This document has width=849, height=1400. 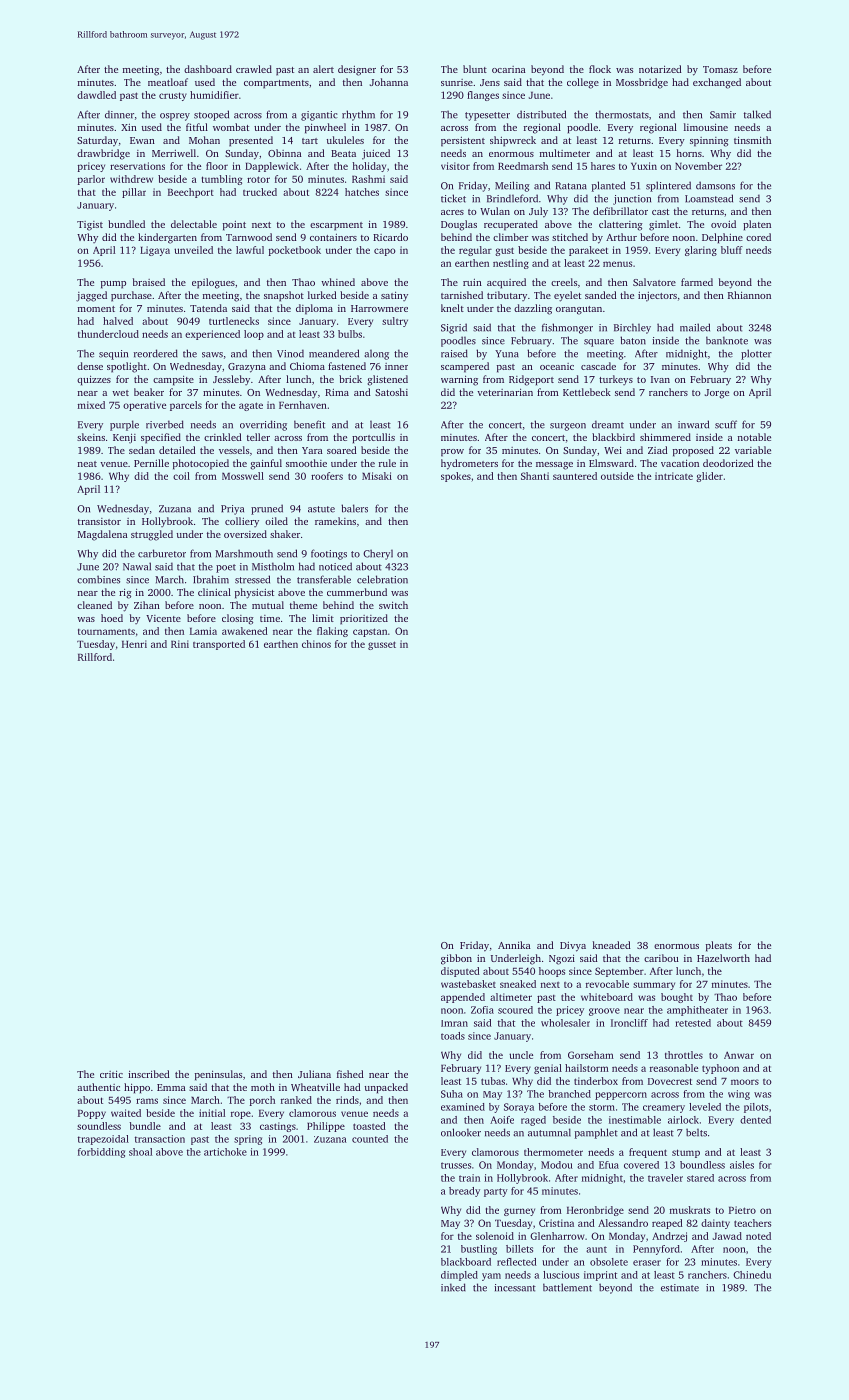 I want to click on wing, so click(x=739, y=1095).
